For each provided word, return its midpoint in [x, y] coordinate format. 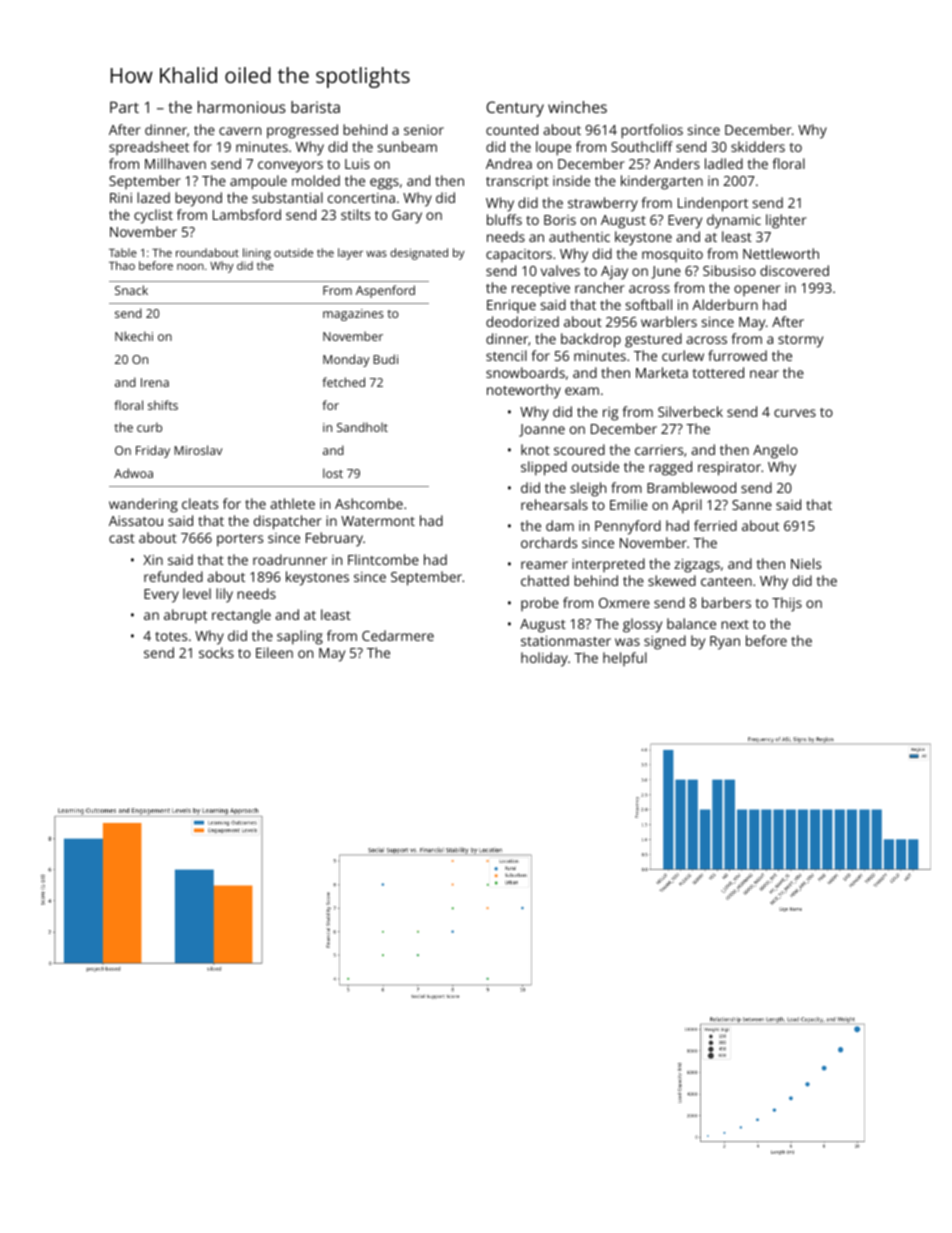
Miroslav [198, 450]
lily [224, 595]
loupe [553, 148]
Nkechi [134, 336]
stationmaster [566, 641]
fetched [343, 382]
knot [535, 449]
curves [795, 413]
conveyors [290, 167]
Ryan [725, 643]
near [764, 374]
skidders [758, 146]
